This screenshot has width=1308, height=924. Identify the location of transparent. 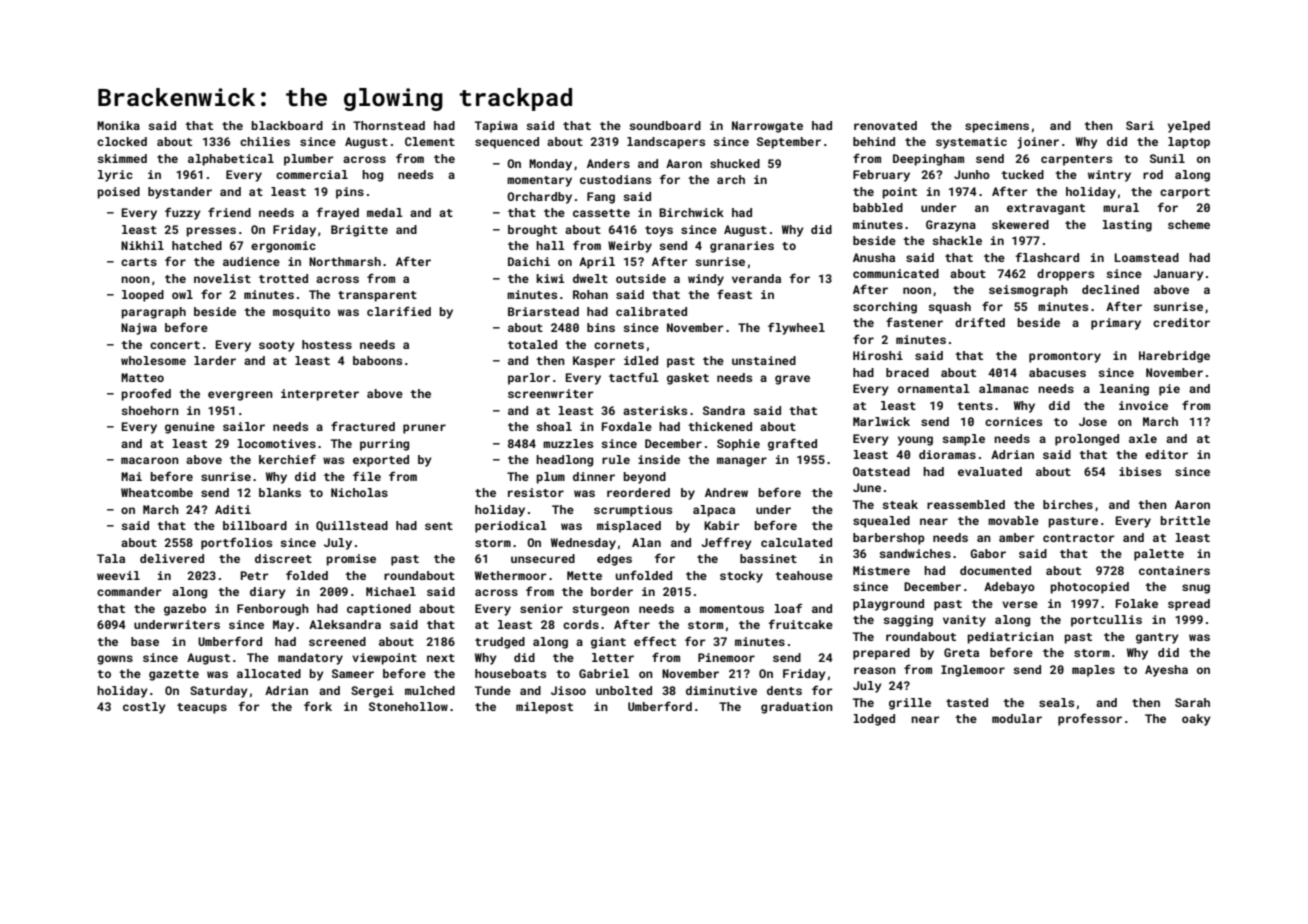
(377, 296).
